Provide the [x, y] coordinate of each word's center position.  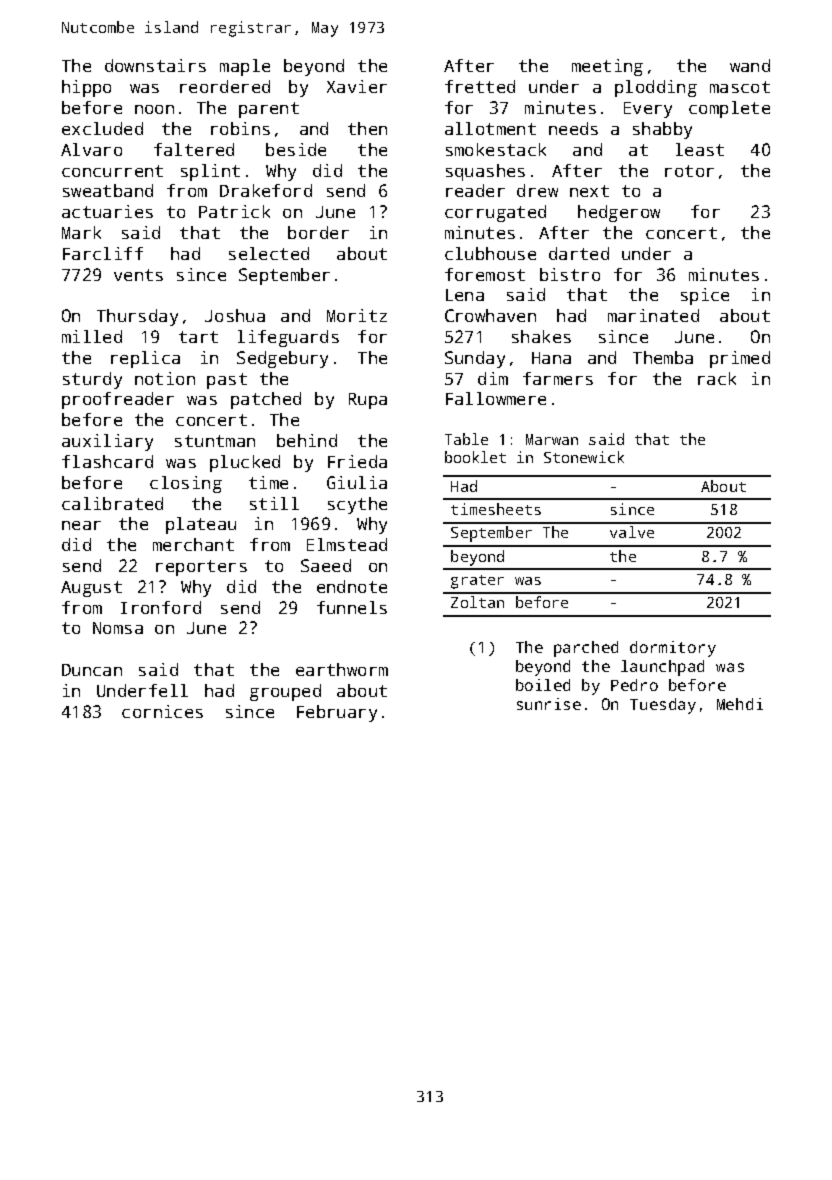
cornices [162, 711]
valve [632, 532]
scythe [357, 505]
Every [648, 110]
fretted [480, 86]
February [337, 713]
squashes [485, 172]
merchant [193, 544]
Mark [81, 232]
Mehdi [740, 704]
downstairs [155, 65]
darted [579, 253]
